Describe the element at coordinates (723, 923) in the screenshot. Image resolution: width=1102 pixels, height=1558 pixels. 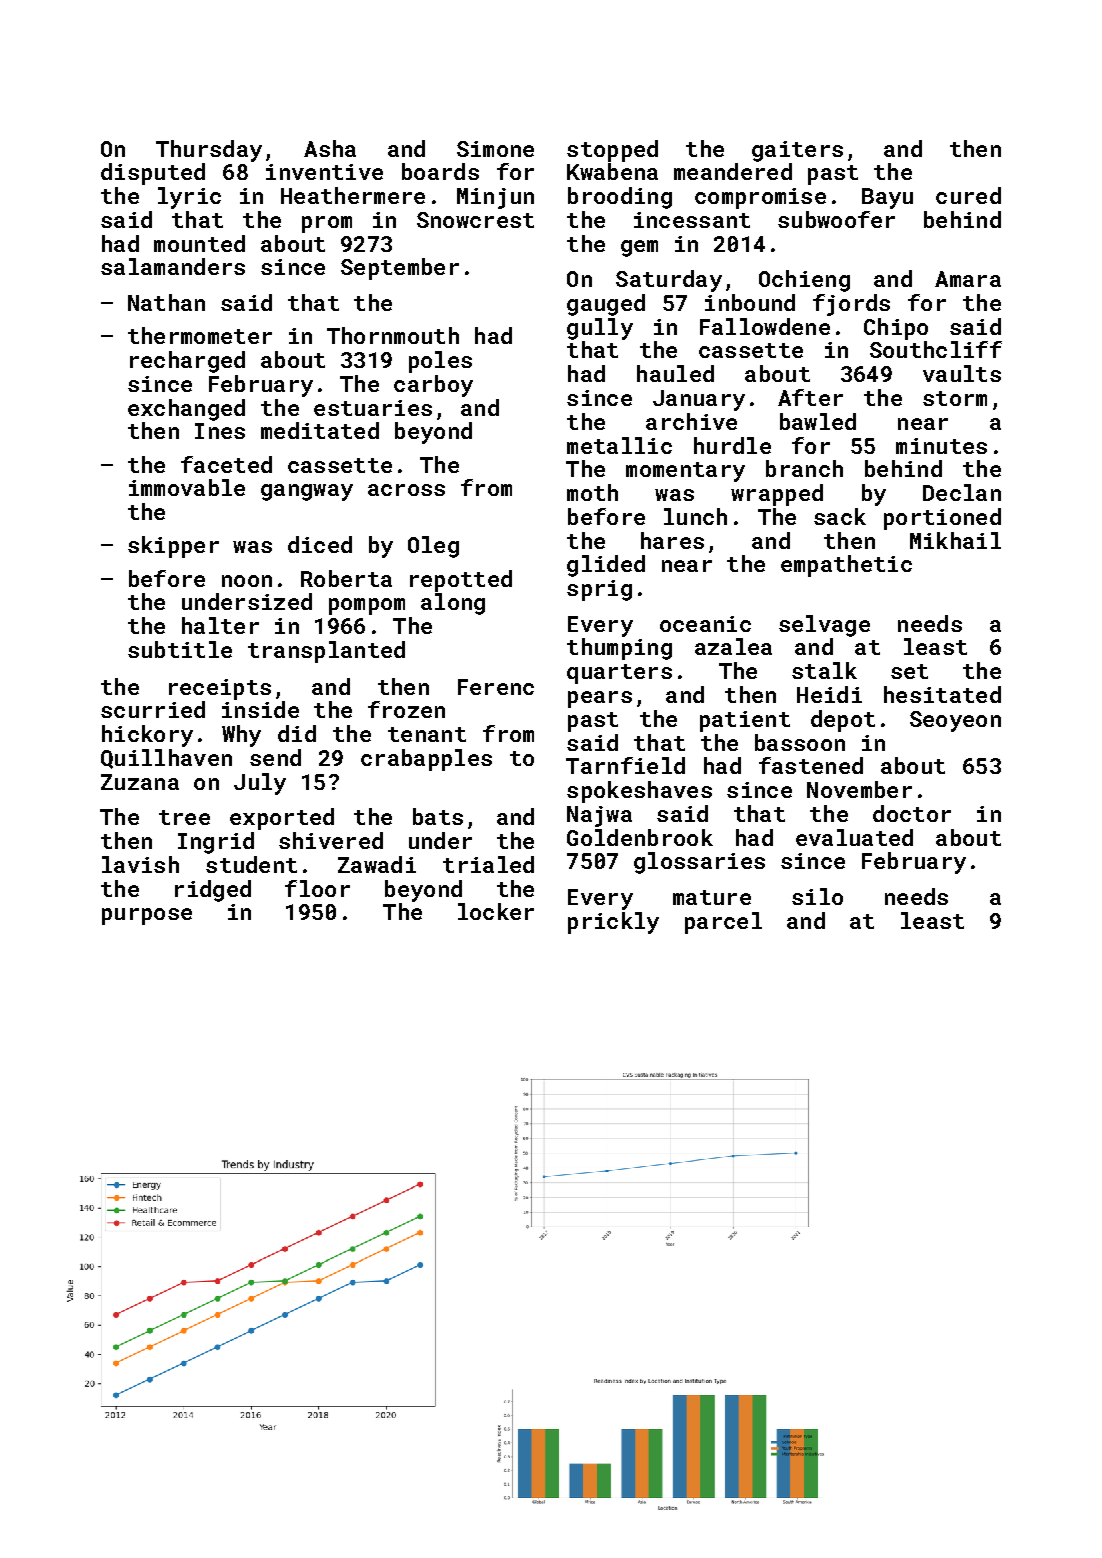
I see `parcel` at that location.
